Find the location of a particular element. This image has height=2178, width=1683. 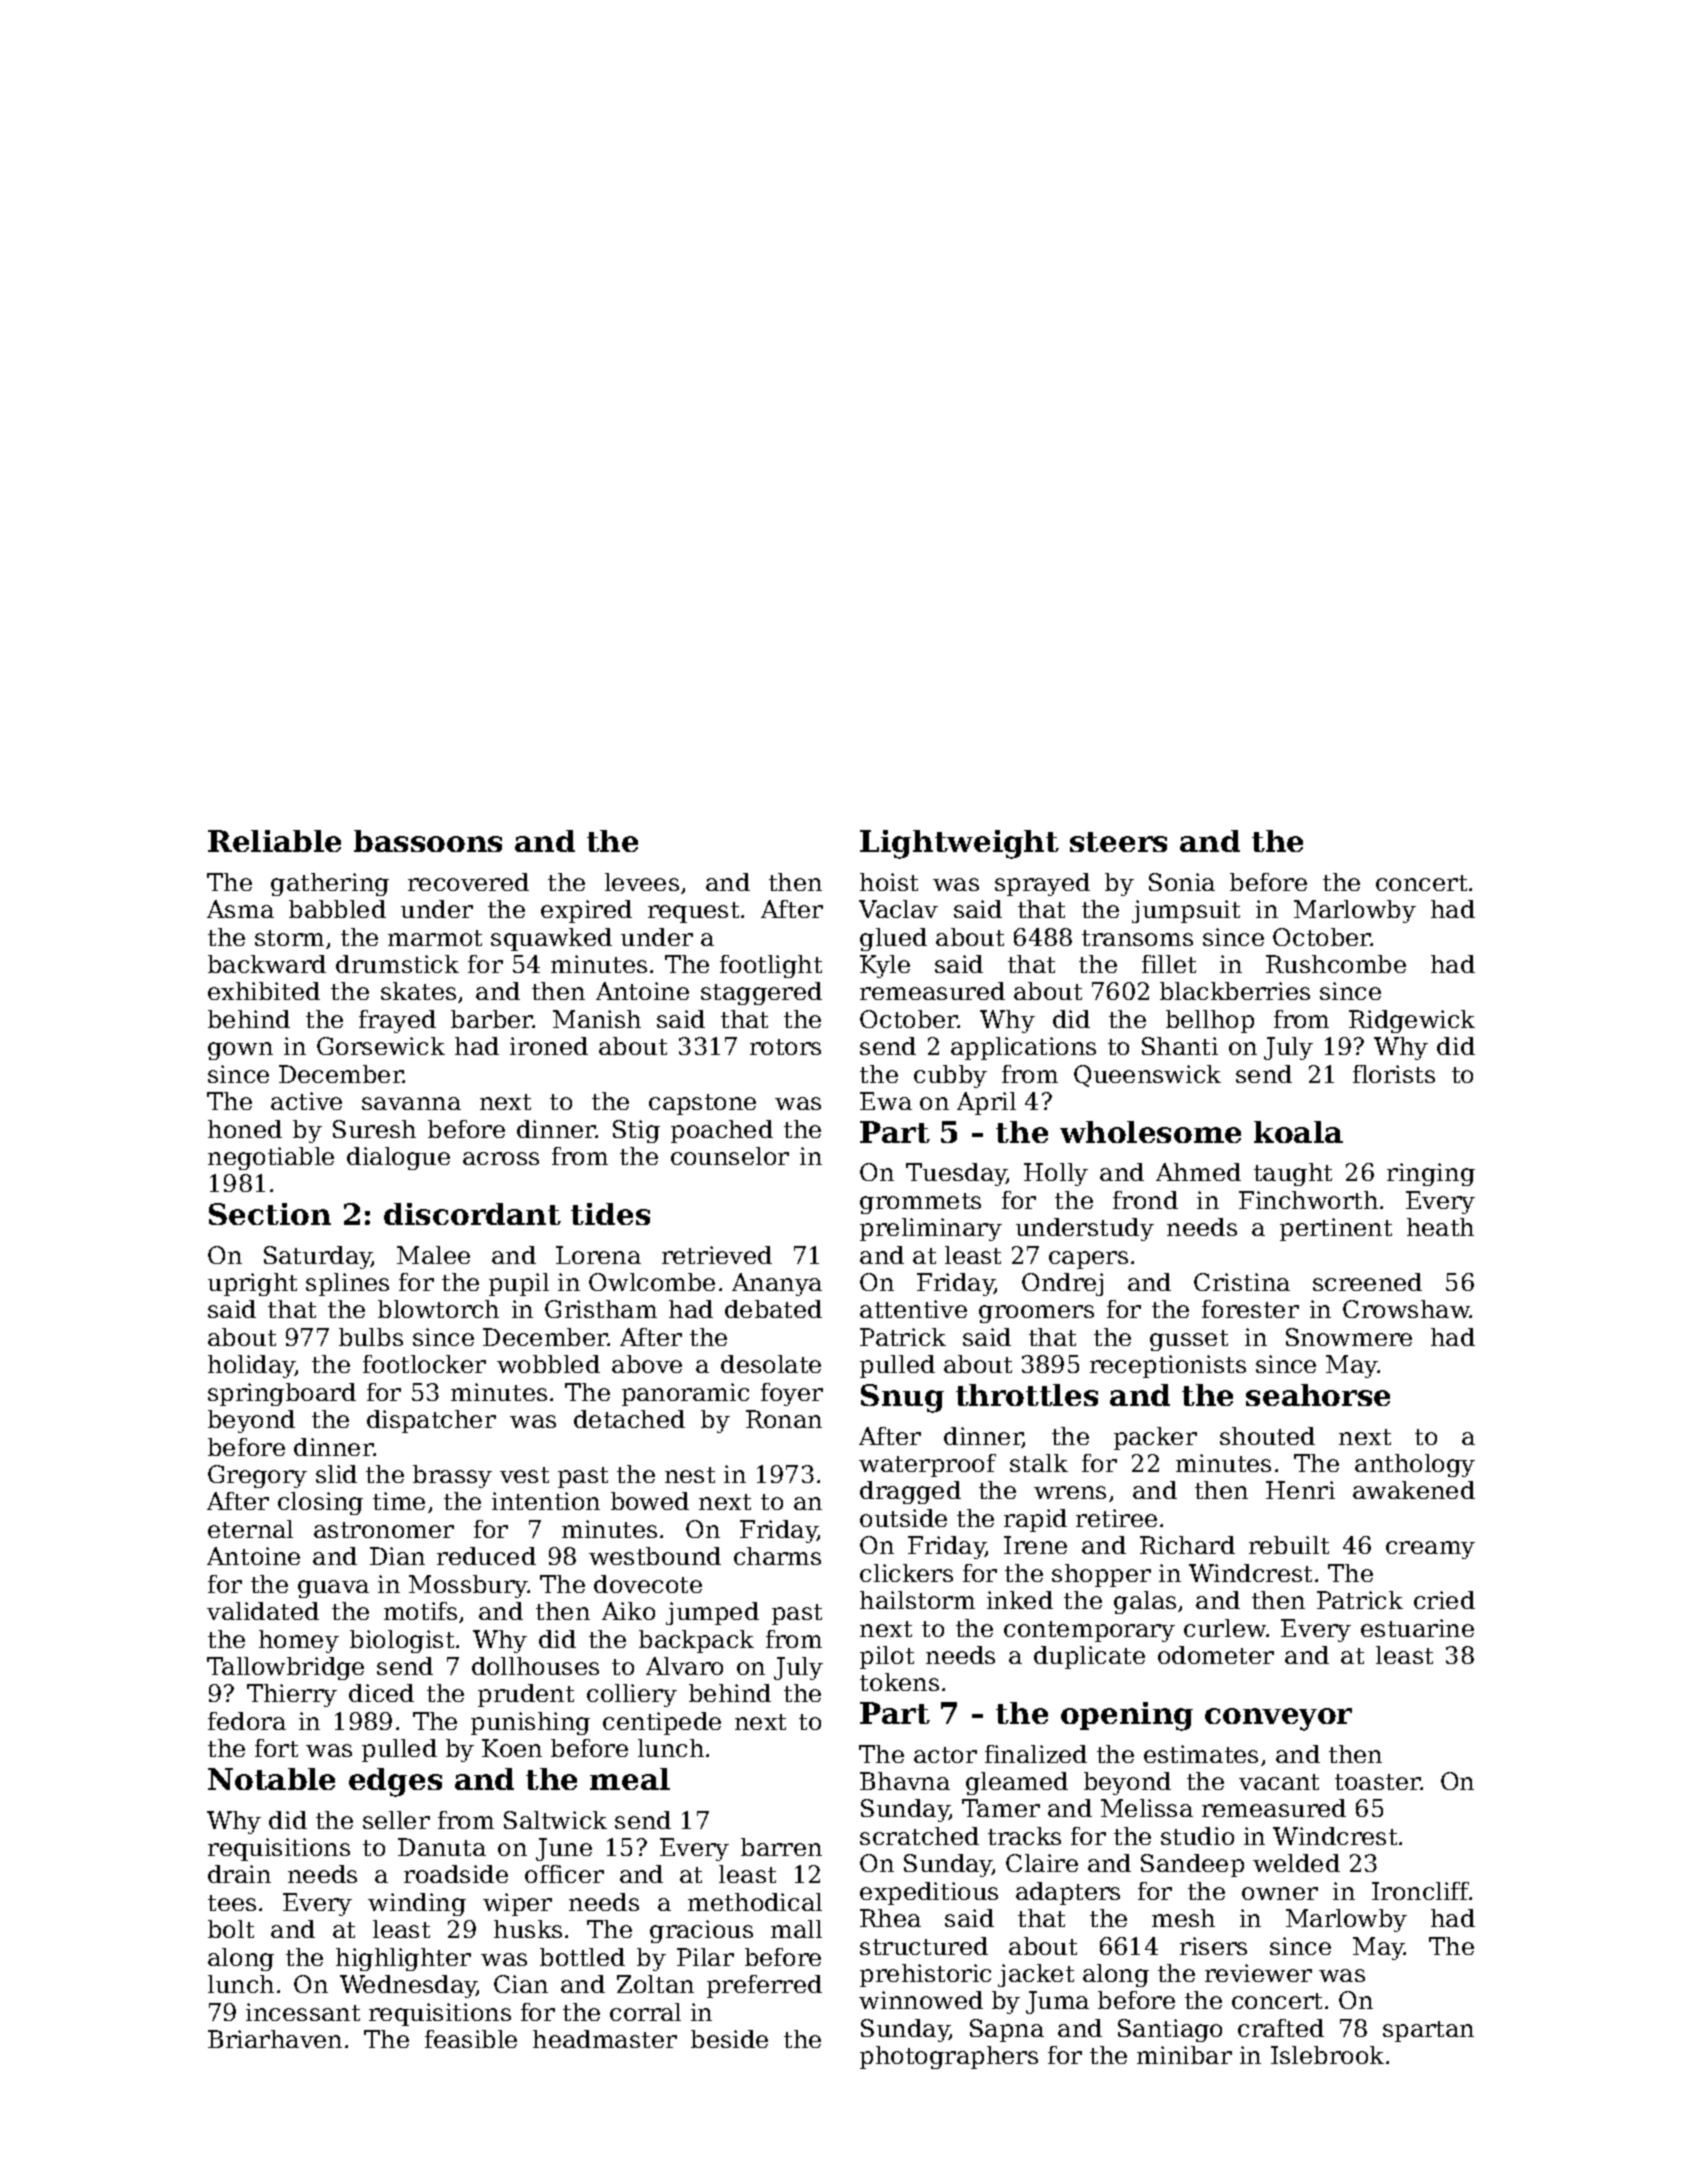

Lightweight is located at coordinates (959, 844).
